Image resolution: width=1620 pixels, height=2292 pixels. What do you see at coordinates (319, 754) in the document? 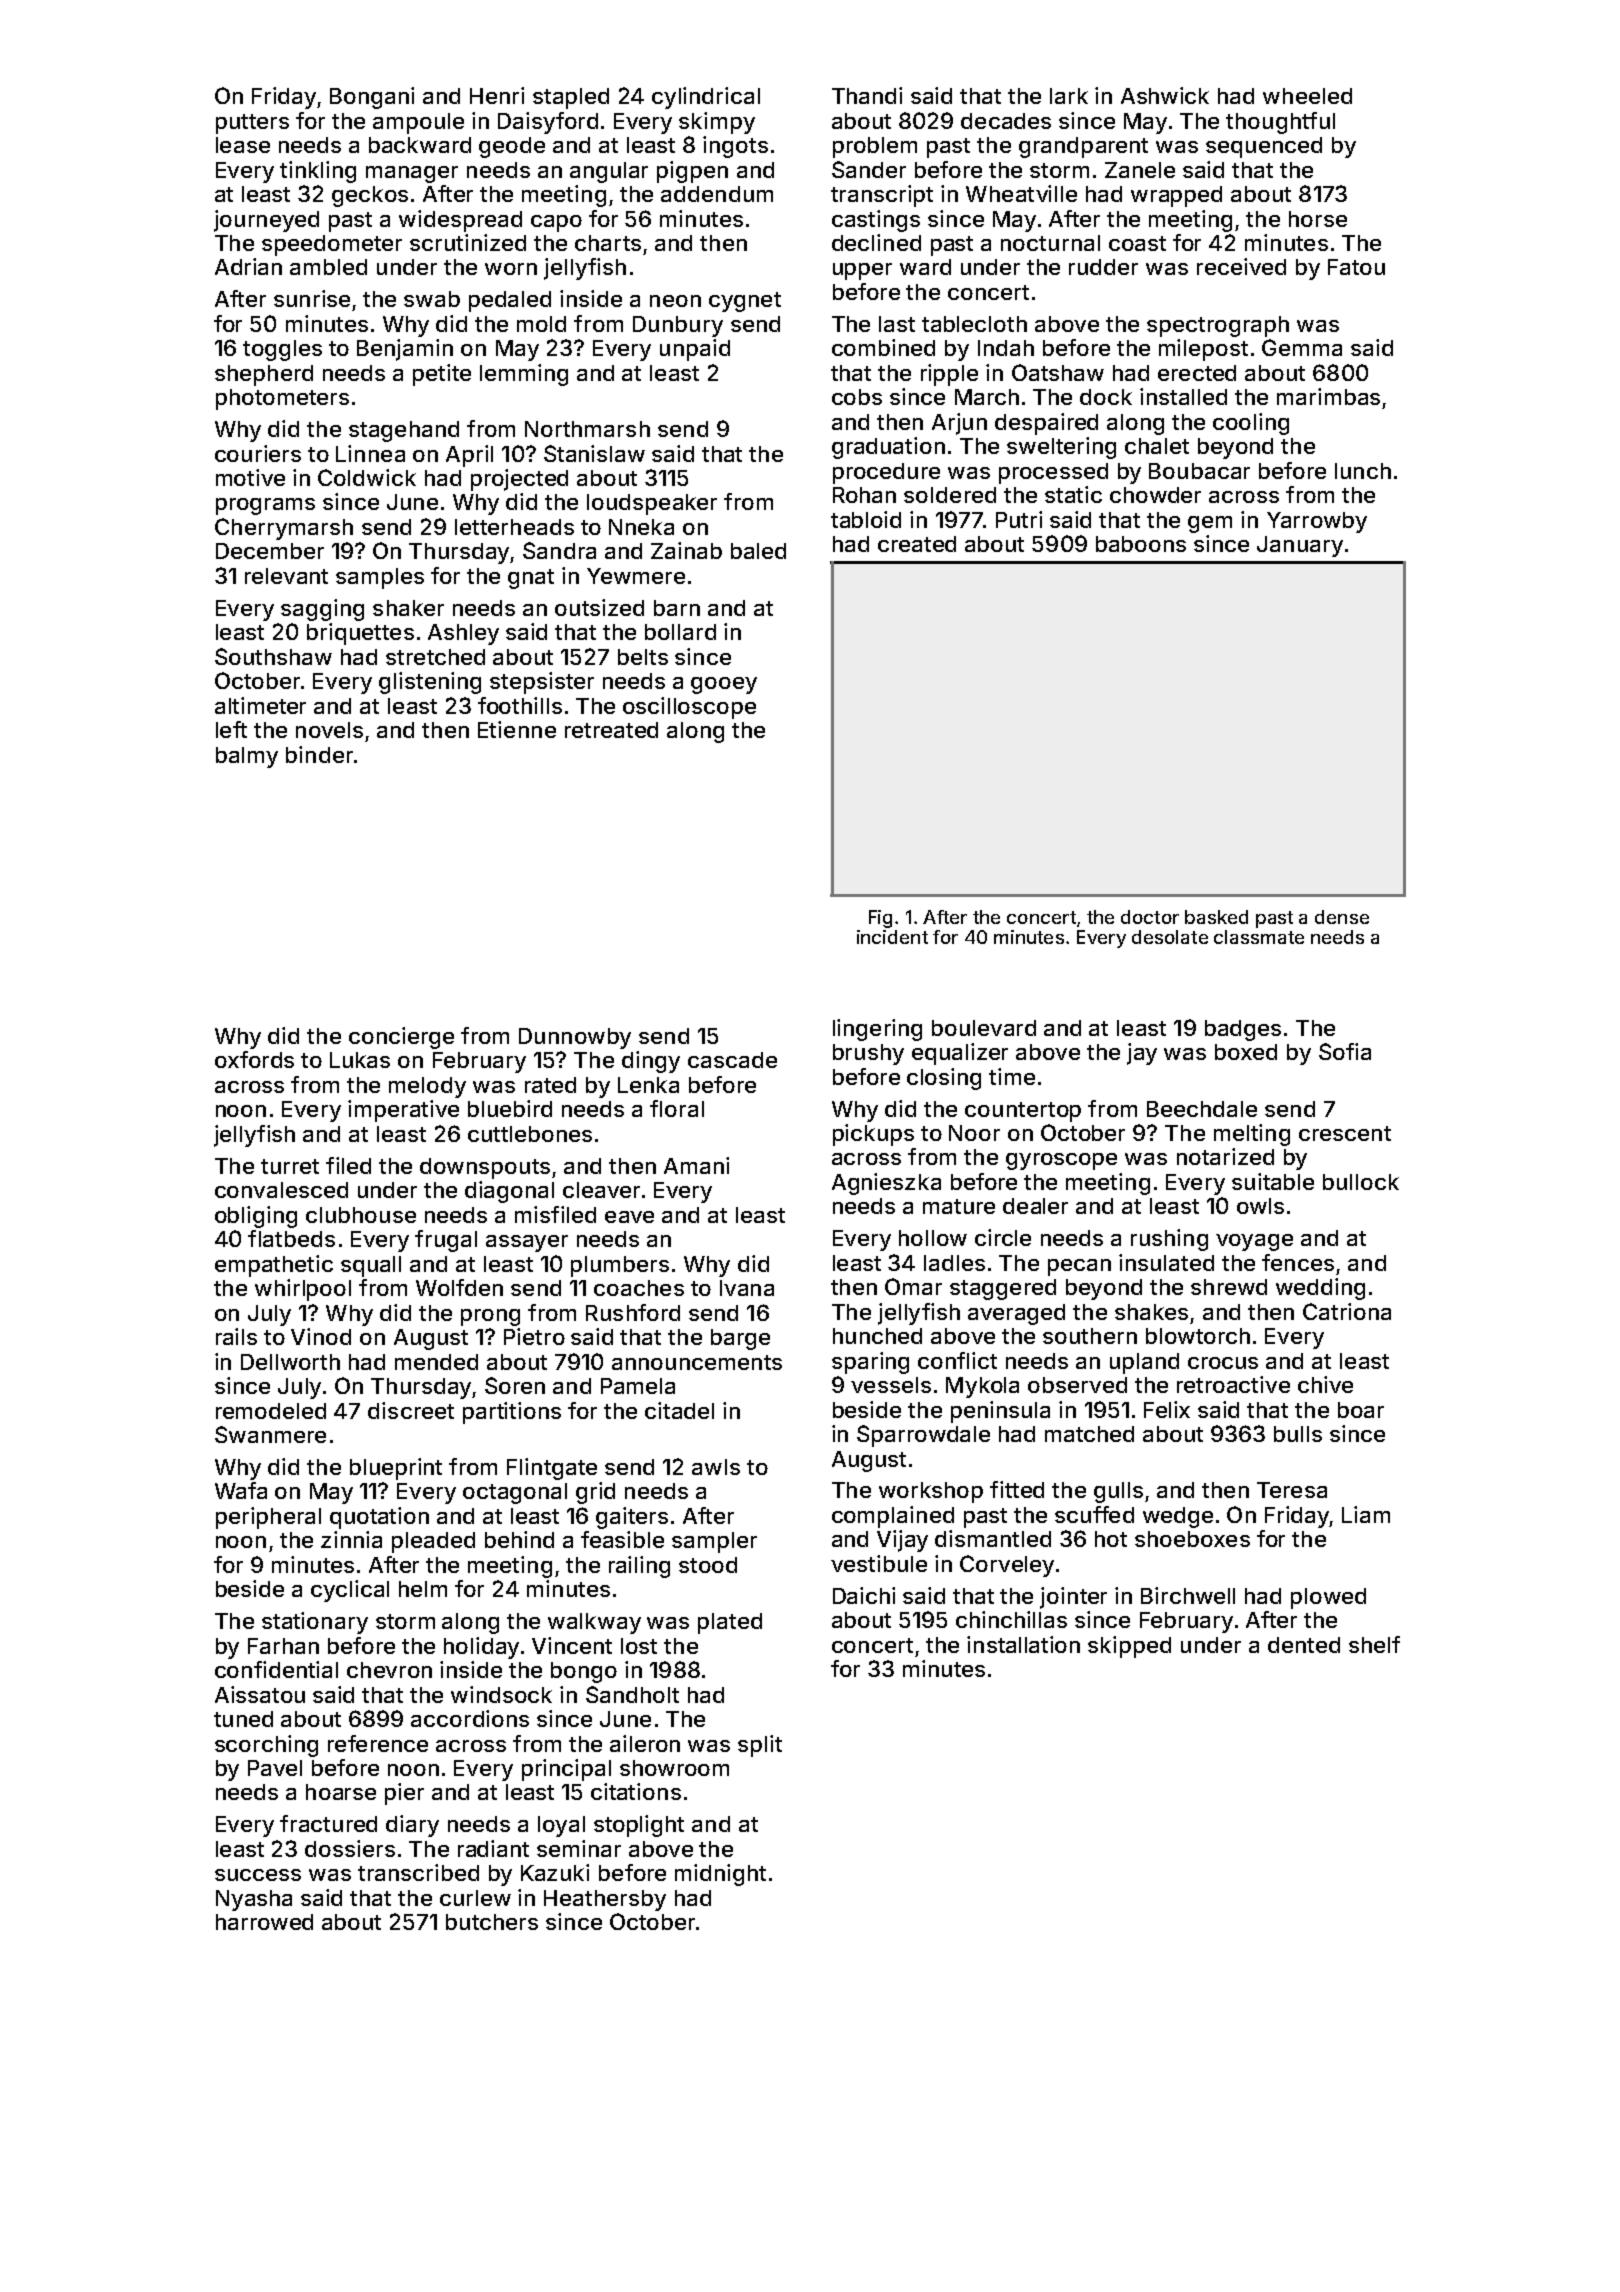
I see `binder` at bounding box center [319, 754].
